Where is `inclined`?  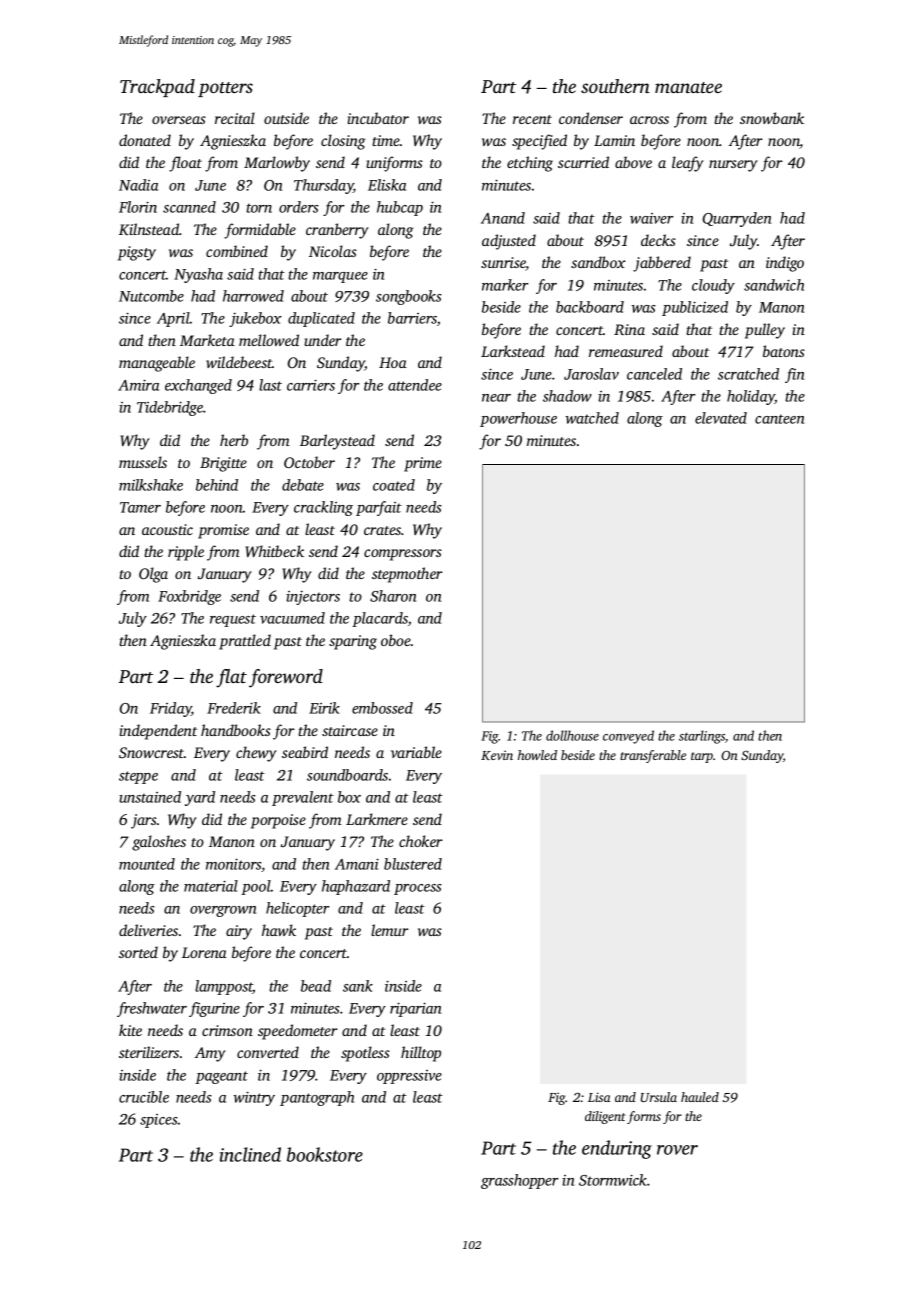 inclined is located at coordinates (250, 1154).
